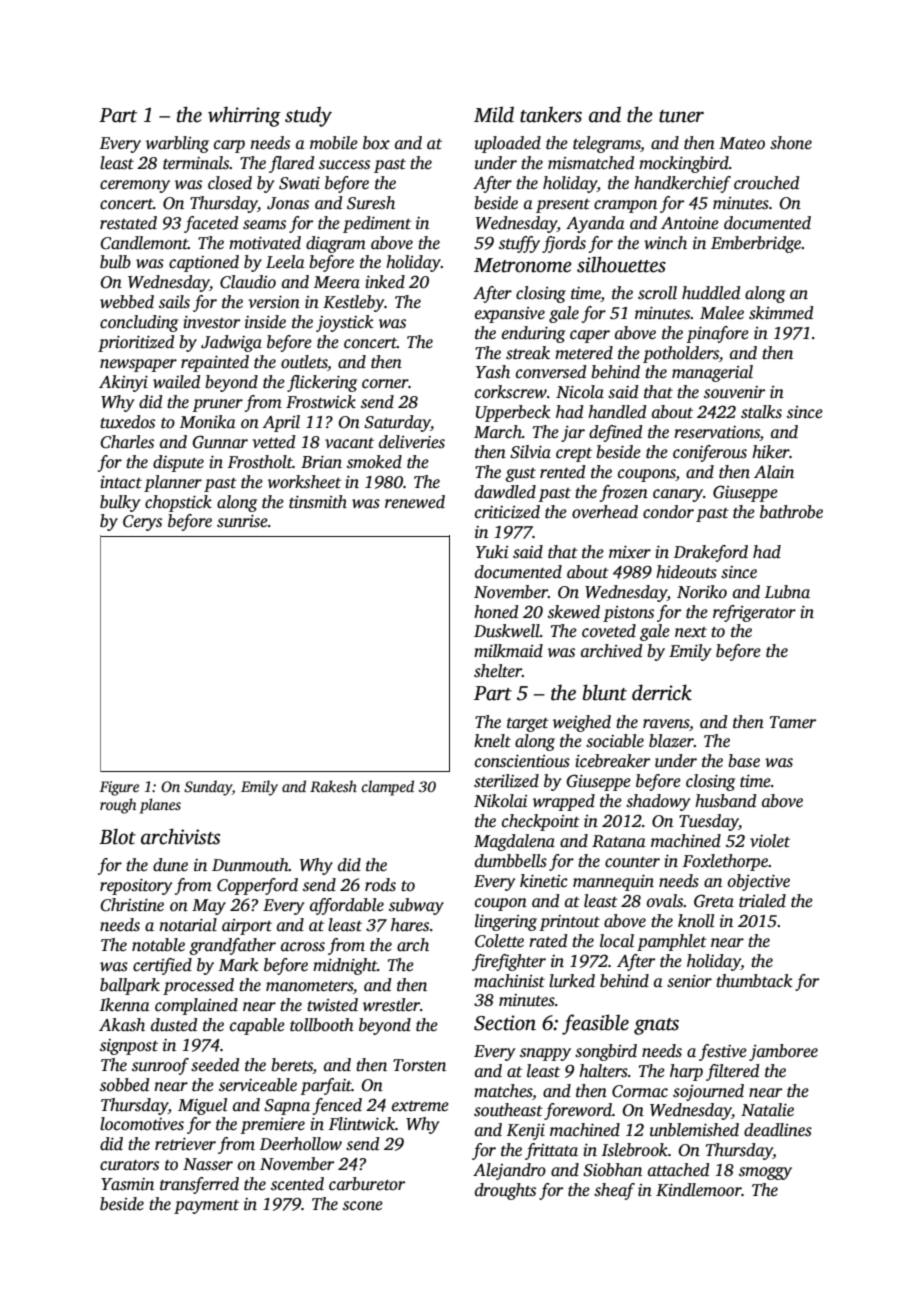 This screenshot has height=1308, width=924. What do you see at coordinates (124, 1085) in the screenshot?
I see `sobbed` at bounding box center [124, 1085].
